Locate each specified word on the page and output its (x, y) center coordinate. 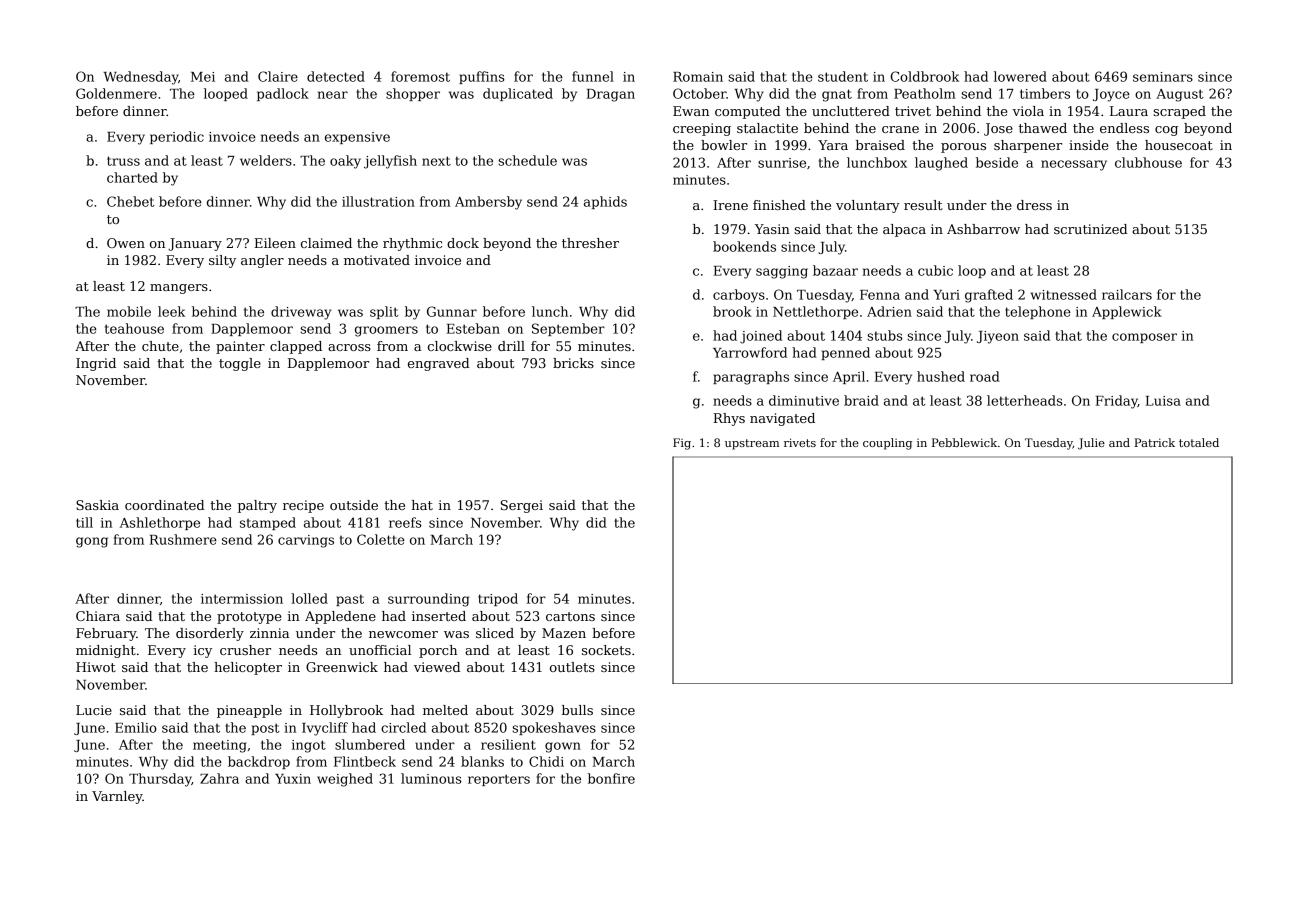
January (195, 244)
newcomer (403, 634)
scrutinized (1090, 229)
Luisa (1163, 401)
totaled (1199, 442)
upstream (752, 444)
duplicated (518, 94)
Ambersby (488, 203)
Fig (682, 444)
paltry (257, 506)
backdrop (259, 762)
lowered (1020, 76)
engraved (438, 364)
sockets (606, 650)
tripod (498, 599)
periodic (177, 137)
